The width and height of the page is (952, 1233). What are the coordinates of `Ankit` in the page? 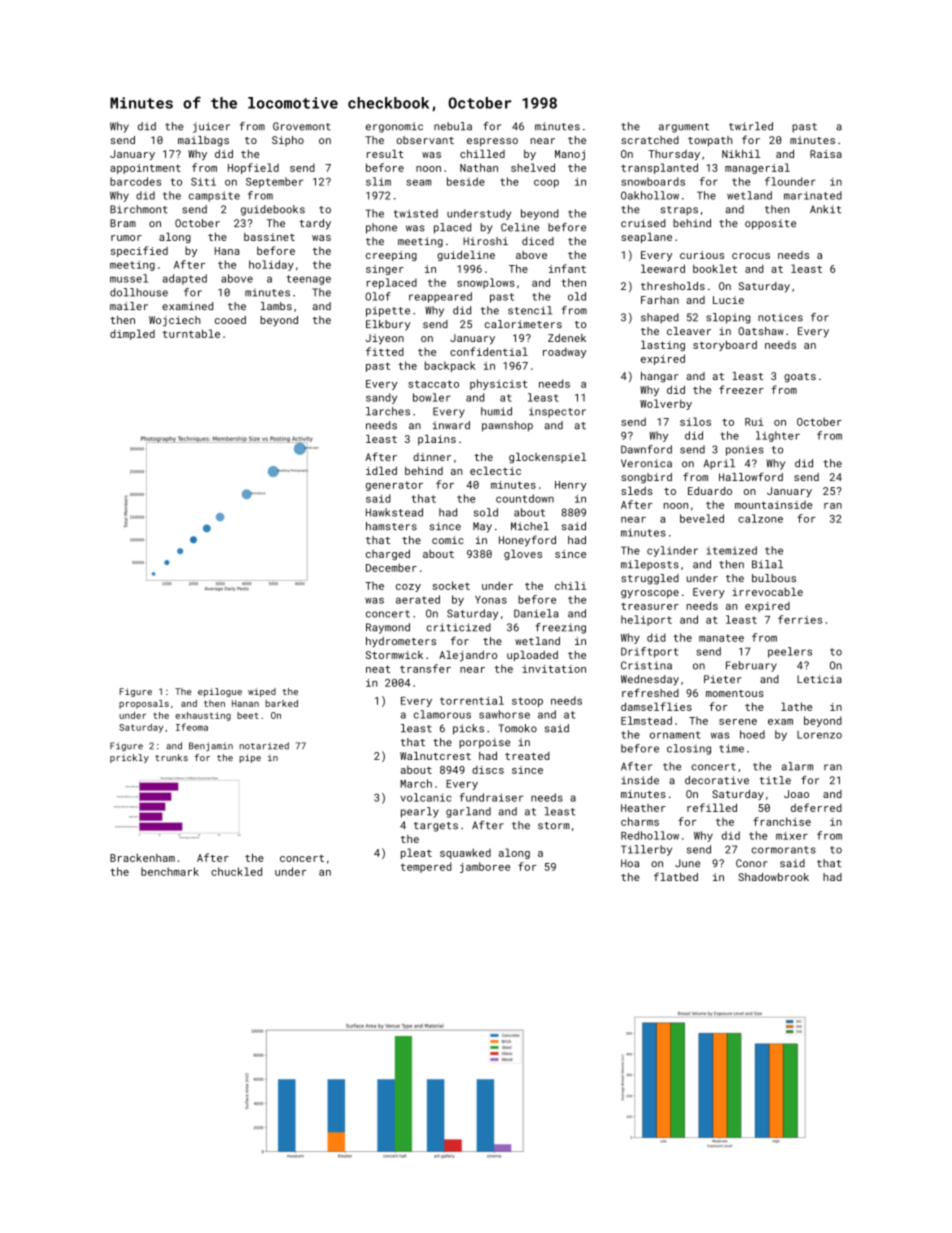 It's located at (825, 209).
